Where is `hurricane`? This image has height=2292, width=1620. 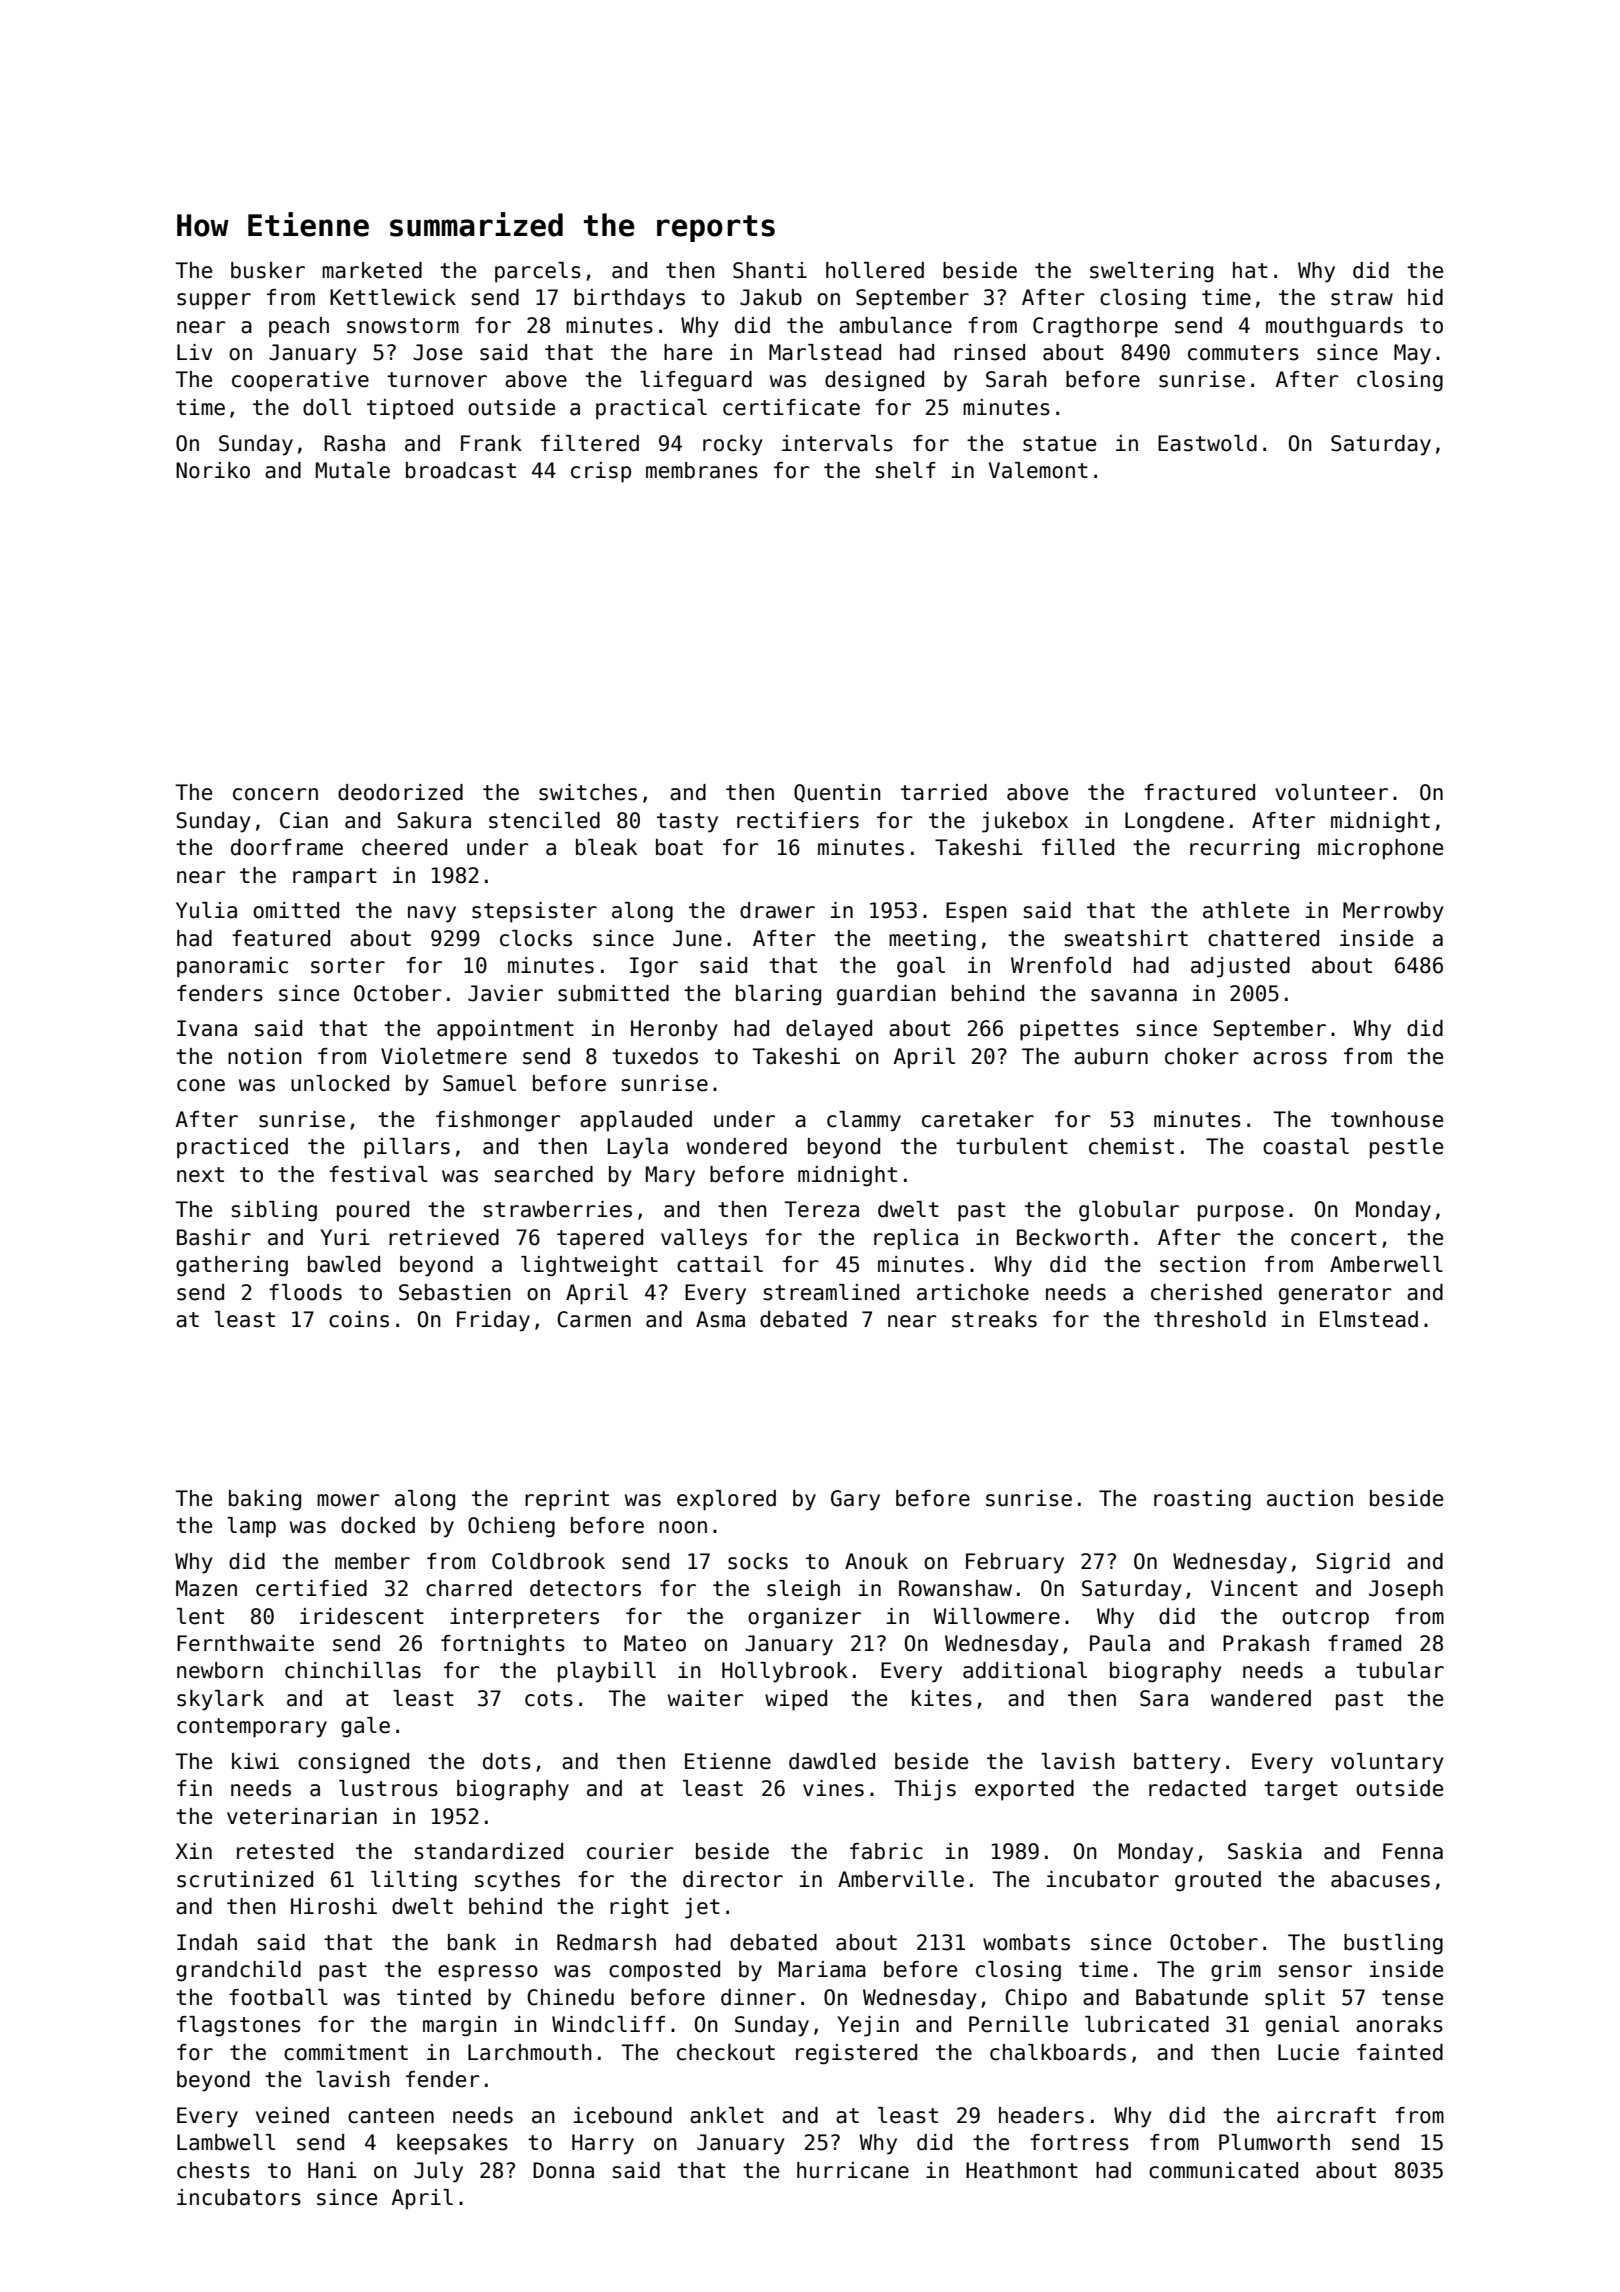
hurricane is located at coordinates (853, 2170).
